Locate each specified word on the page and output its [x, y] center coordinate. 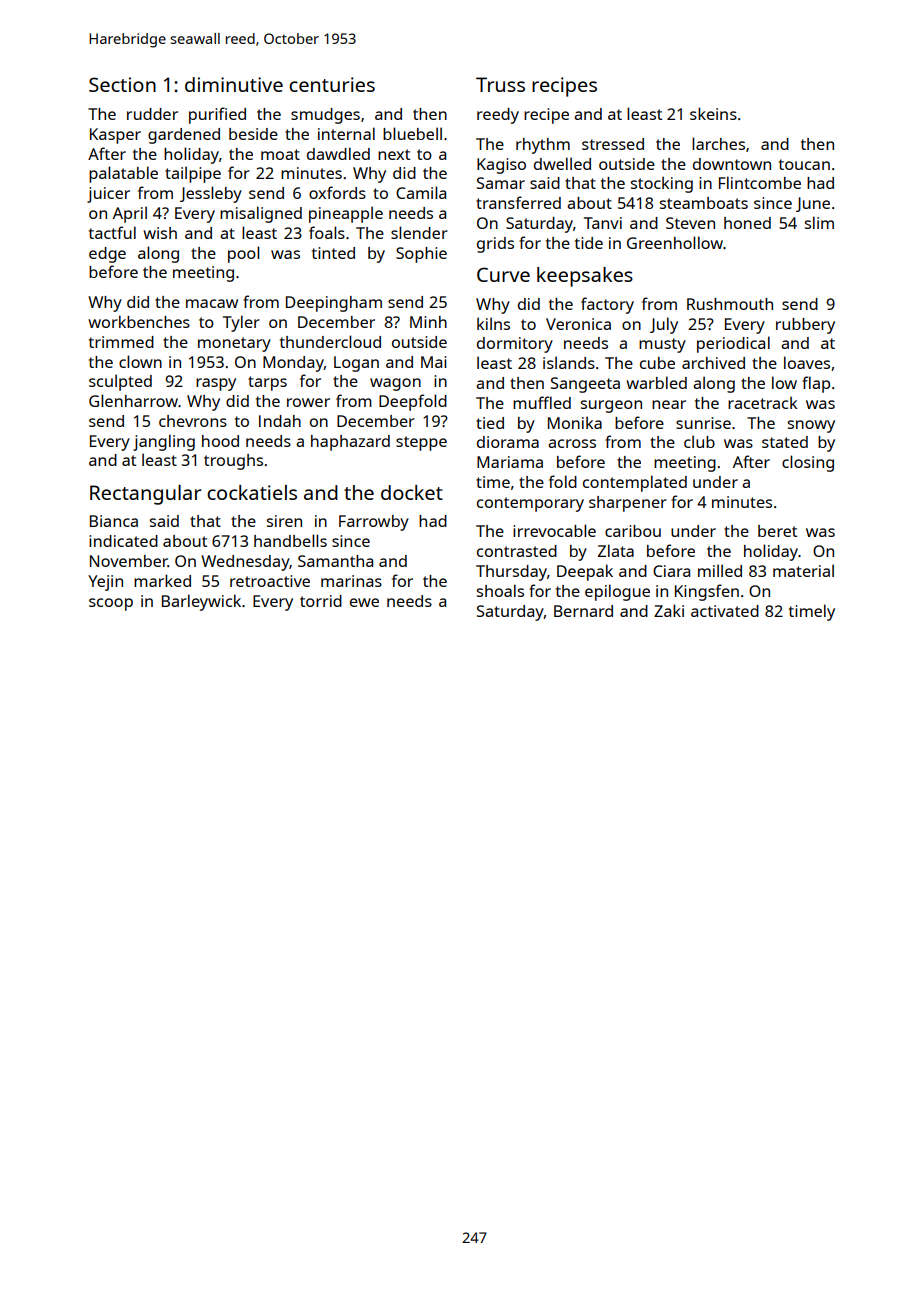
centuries [332, 84]
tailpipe [193, 174]
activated [725, 611]
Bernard [583, 611]
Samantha [335, 561]
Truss [500, 84]
